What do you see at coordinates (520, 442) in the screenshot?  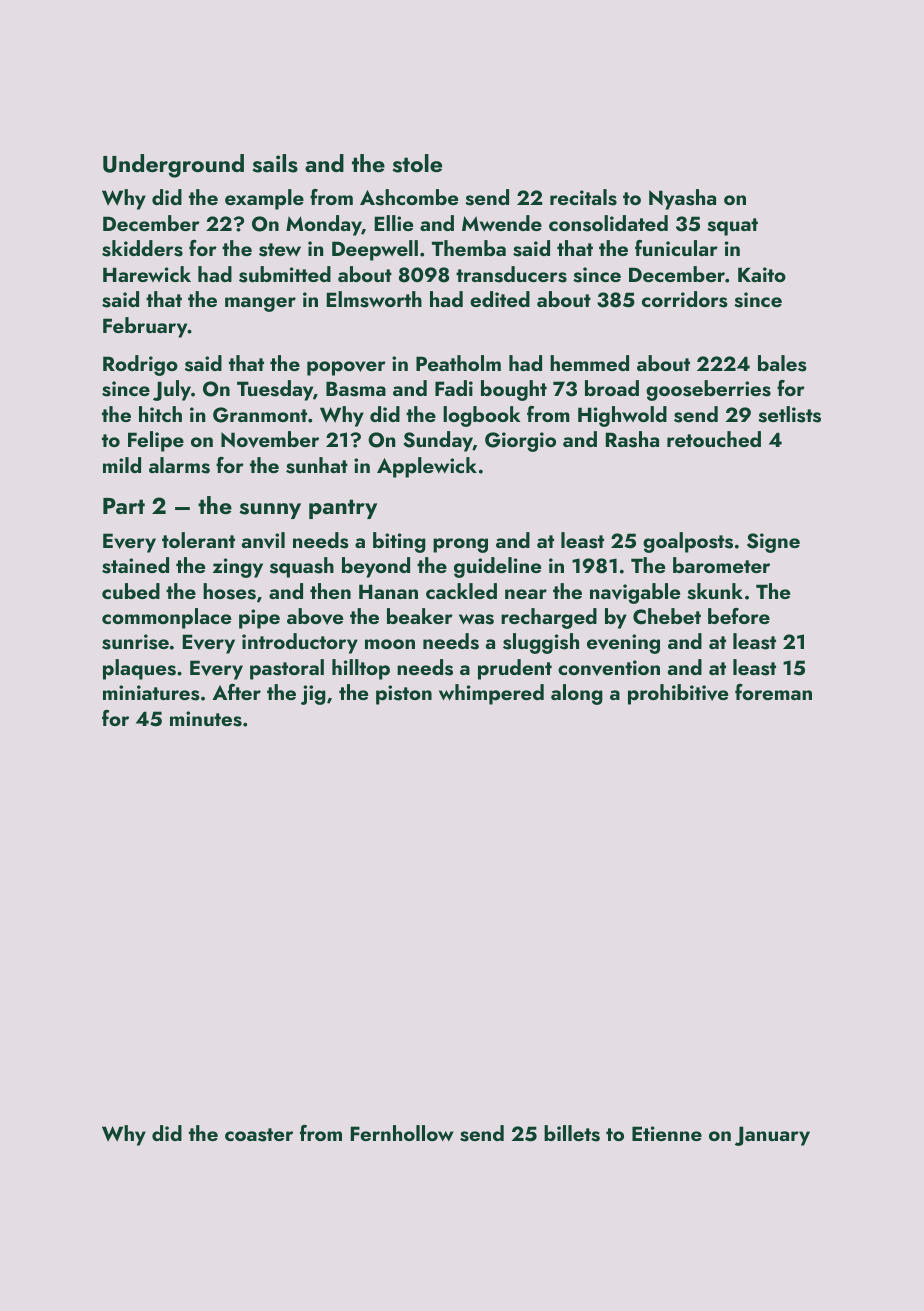 I see `Giorgio` at bounding box center [520, 442].
